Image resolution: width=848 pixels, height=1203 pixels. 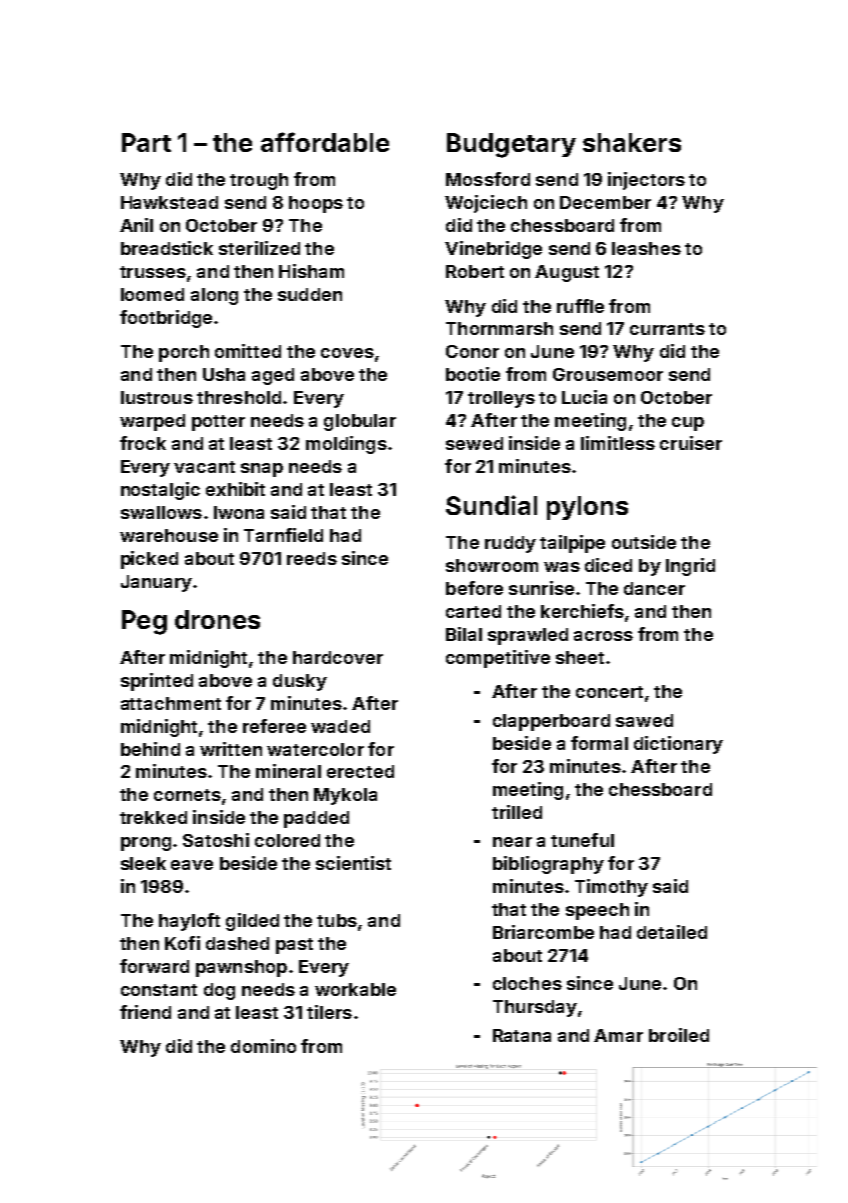 What do you see at coordinates (527, 983) in the screenshot?
I see `cloches` at bounding box center [527, 983].
